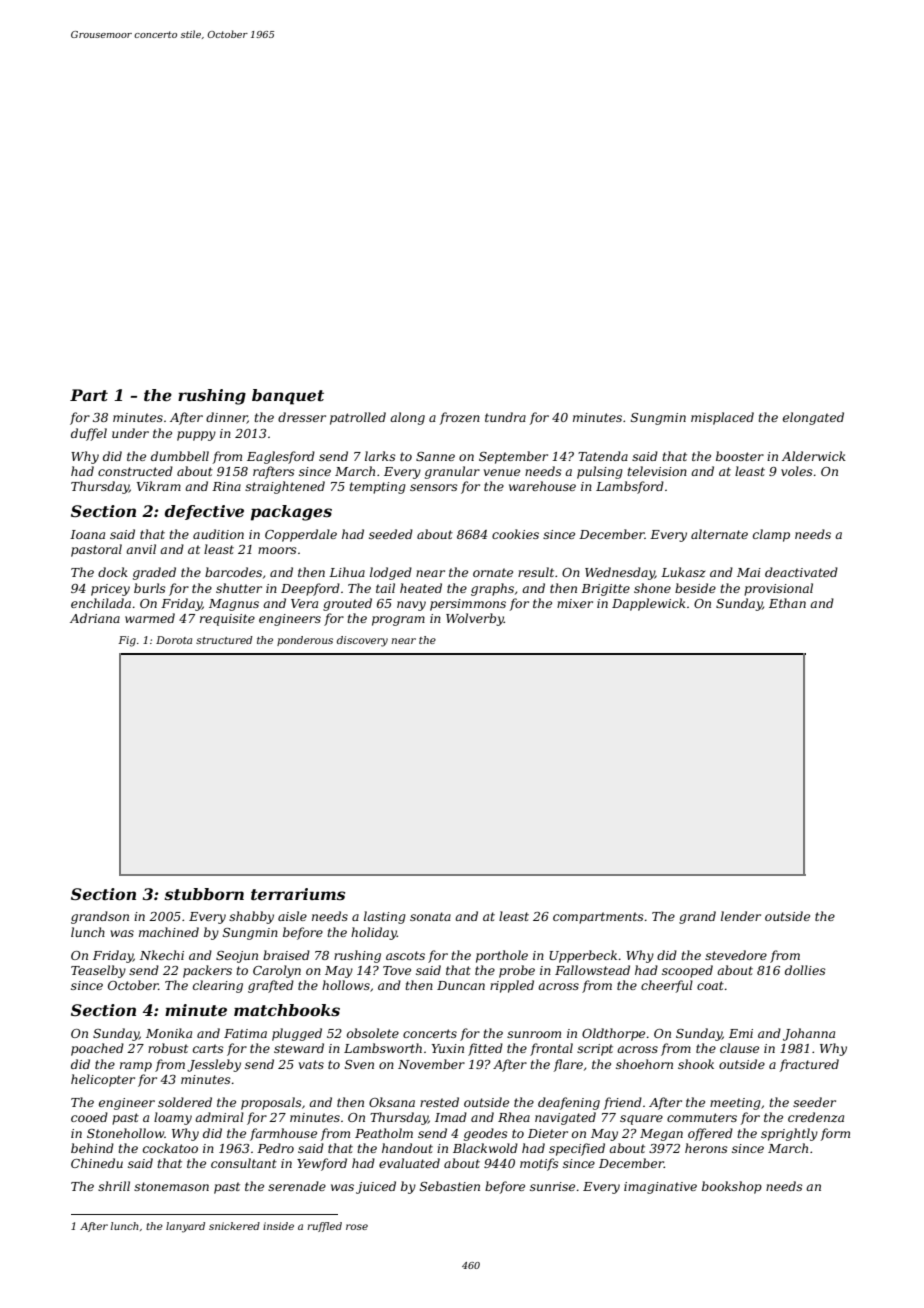 This screenshot has height=1308, width=924. What do you see at coordinates (185, 1227) in the screenshot?
I see `lanyard` at bounding box center [185, 1227].
